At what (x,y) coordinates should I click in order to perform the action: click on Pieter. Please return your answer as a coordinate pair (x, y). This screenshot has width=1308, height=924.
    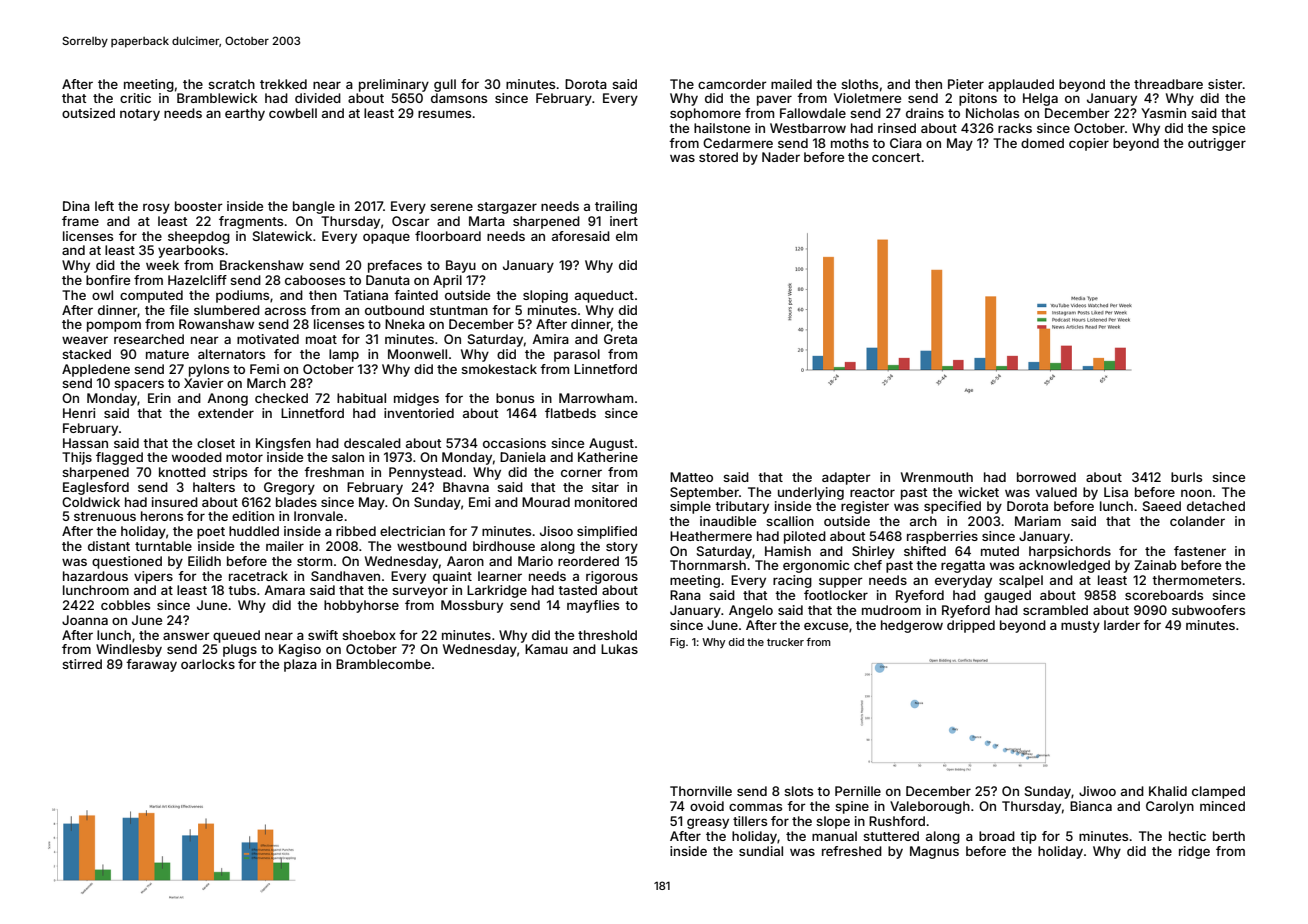
    Looking at the image, I should click on (966, 84).
